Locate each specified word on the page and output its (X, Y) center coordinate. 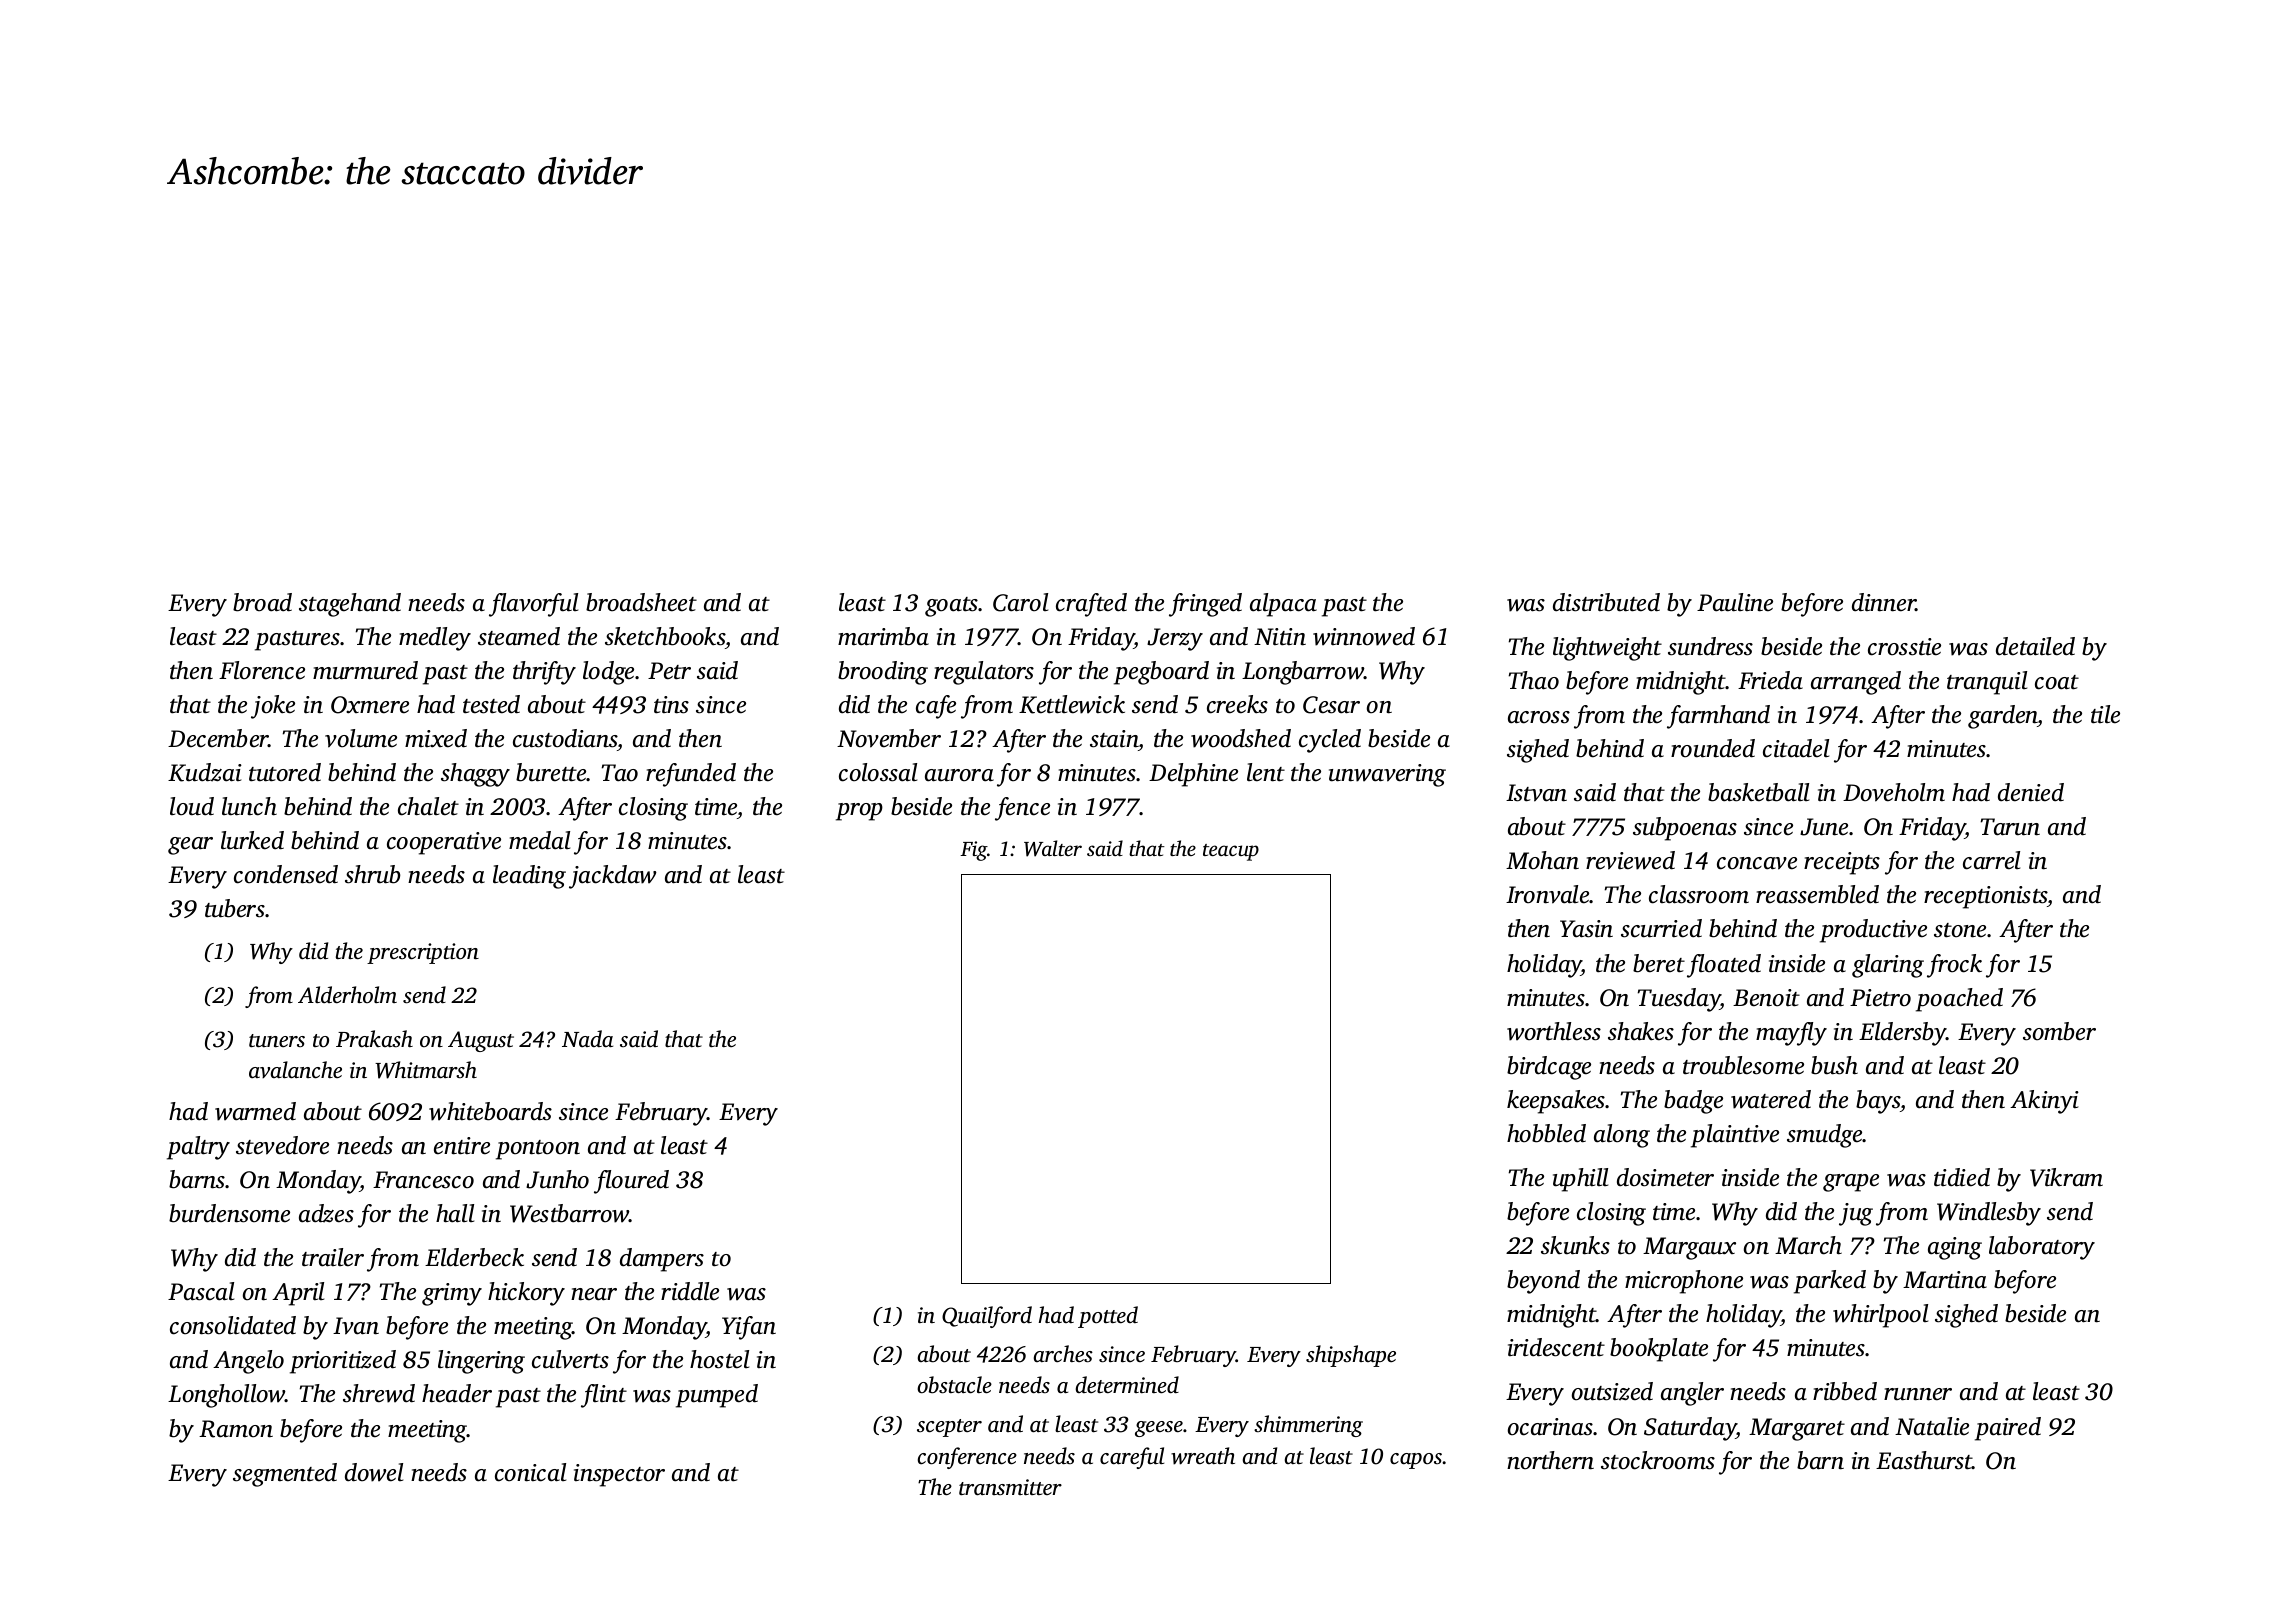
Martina (1945, 1280)
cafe (936, 707)
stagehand (350, 605)
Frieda (1770, 680)
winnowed (1364, 636)
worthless (1554, 1031)
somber (2059, 1031)
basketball (1758, 792)
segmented (285, 1475)
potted (1108, 1317)
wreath (1203, 1456)
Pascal (201, 1291)
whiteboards (490, 1111)
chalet (428, 806)
